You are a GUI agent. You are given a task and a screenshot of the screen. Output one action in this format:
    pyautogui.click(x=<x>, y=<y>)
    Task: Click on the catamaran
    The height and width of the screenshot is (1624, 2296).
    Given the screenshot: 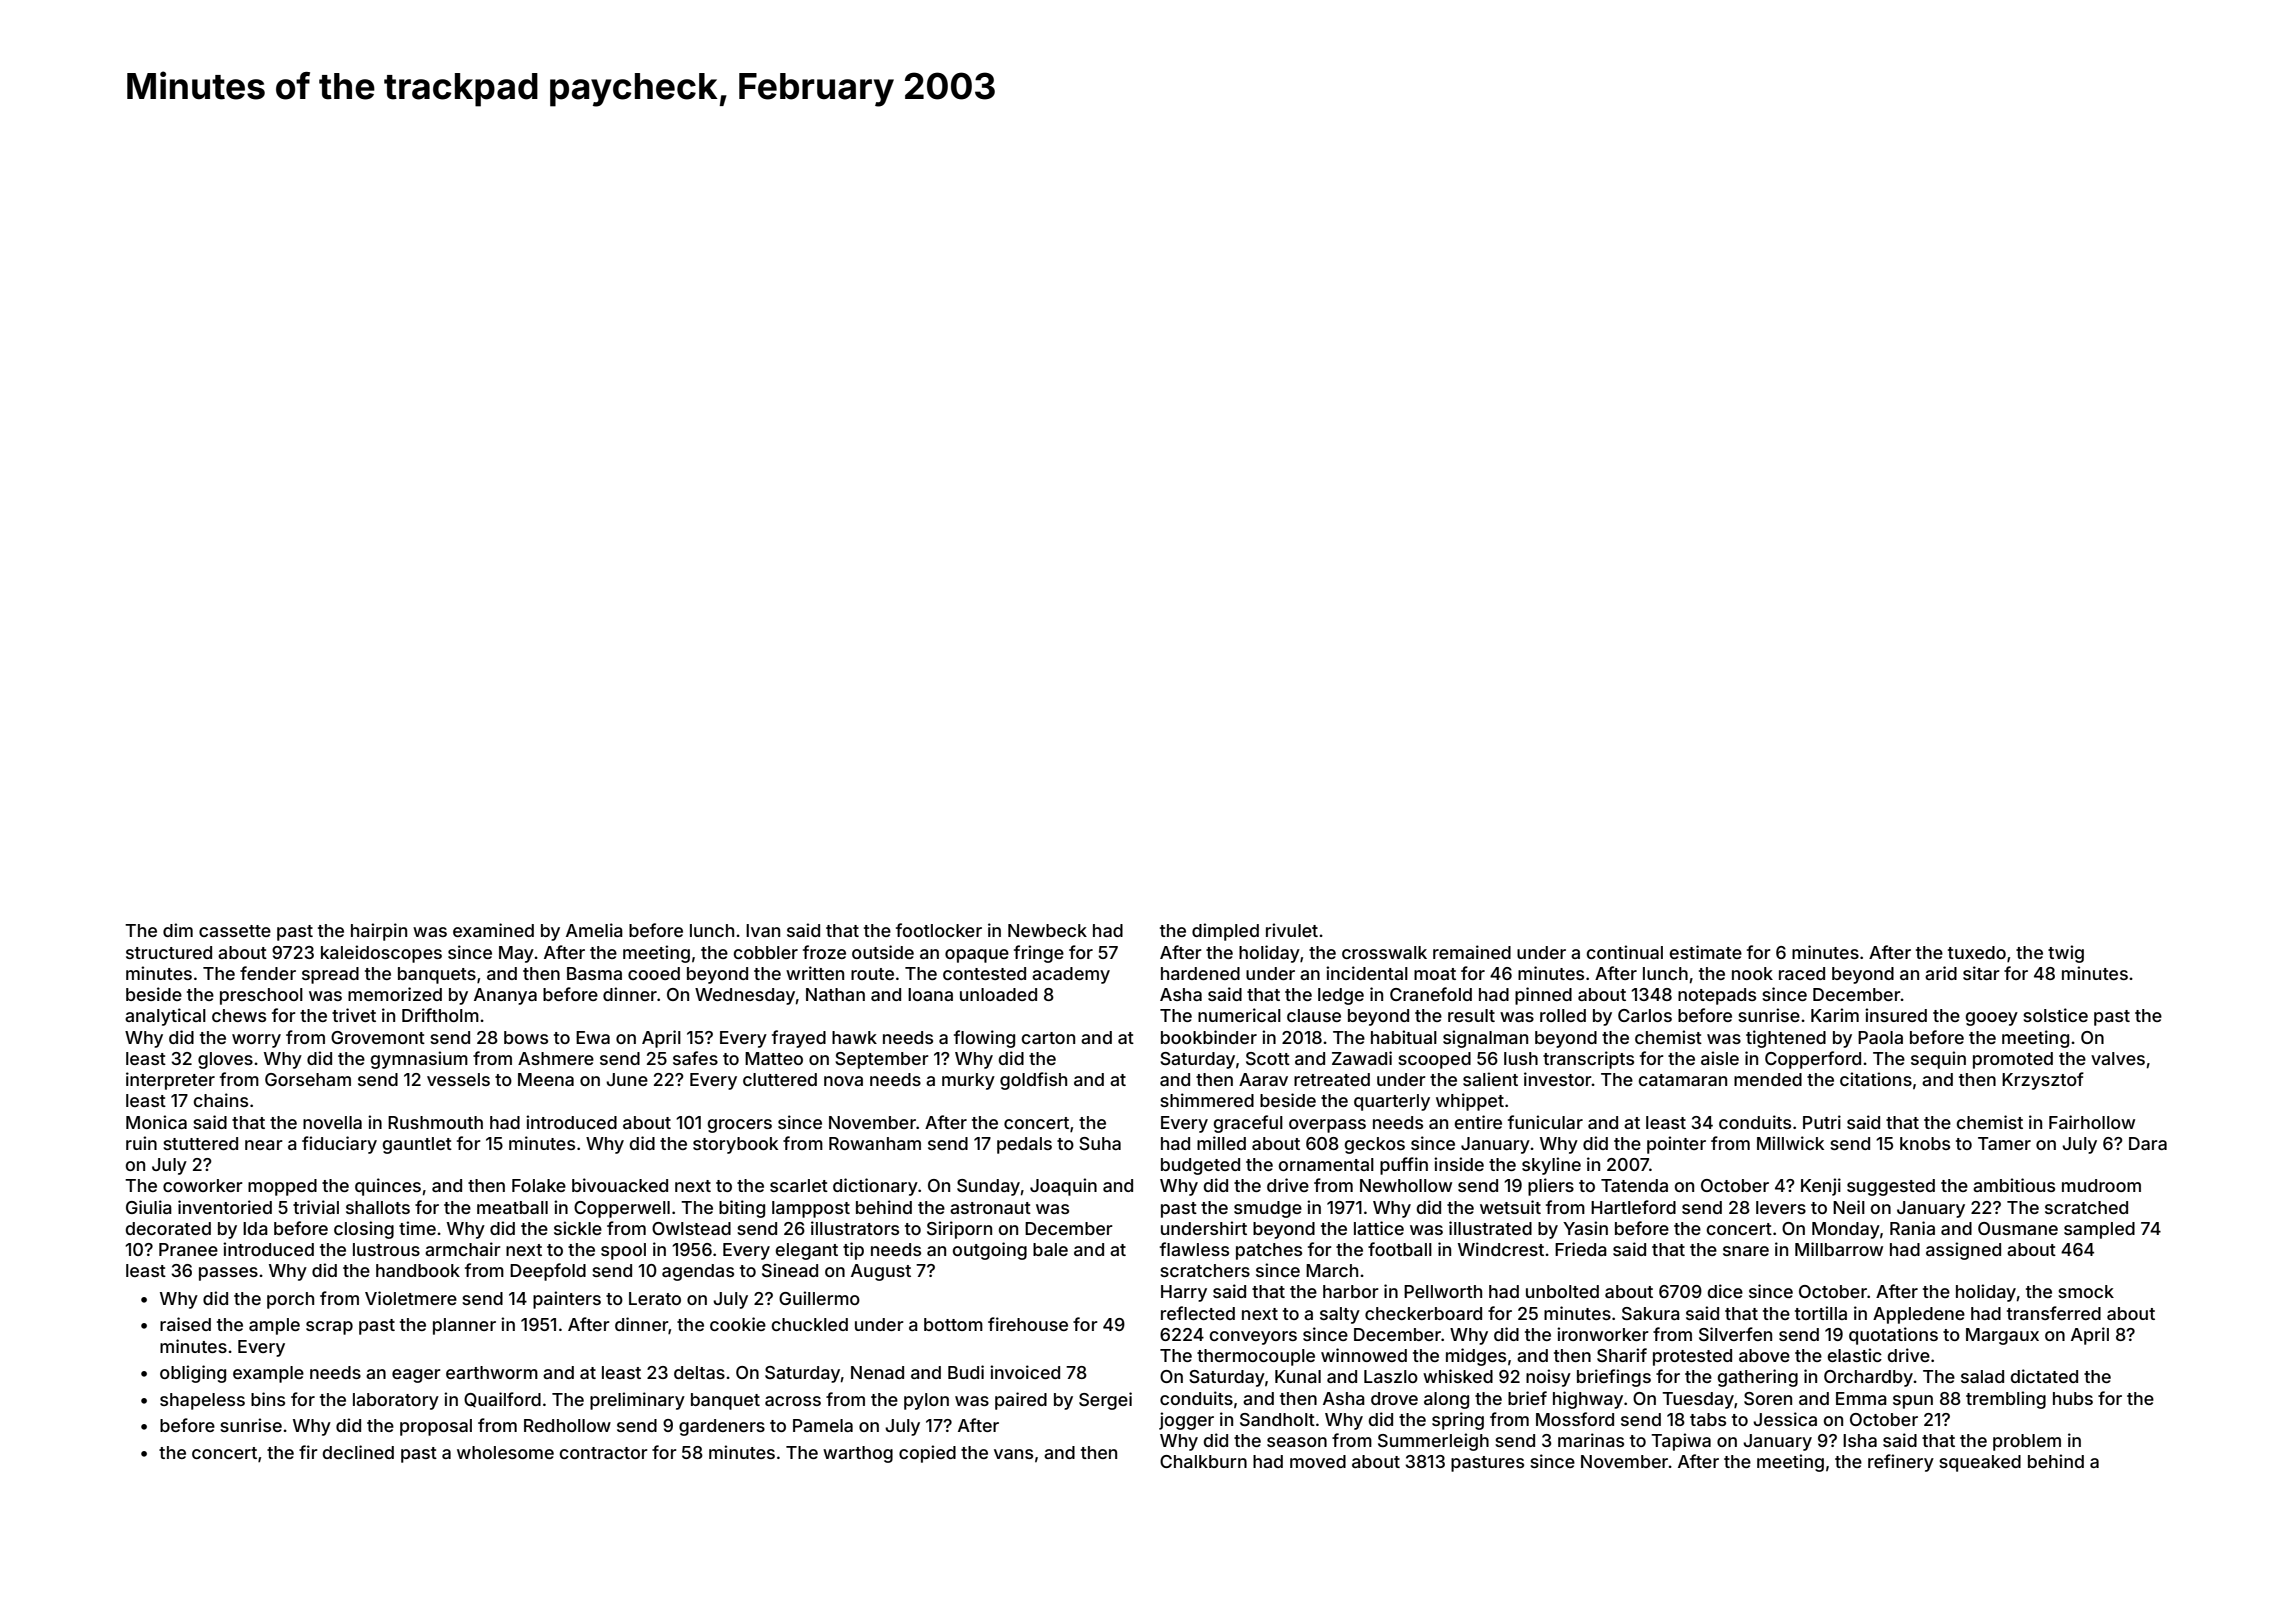 What is the action you would take?
    pyautogui.click(x=1683, y=1080)
